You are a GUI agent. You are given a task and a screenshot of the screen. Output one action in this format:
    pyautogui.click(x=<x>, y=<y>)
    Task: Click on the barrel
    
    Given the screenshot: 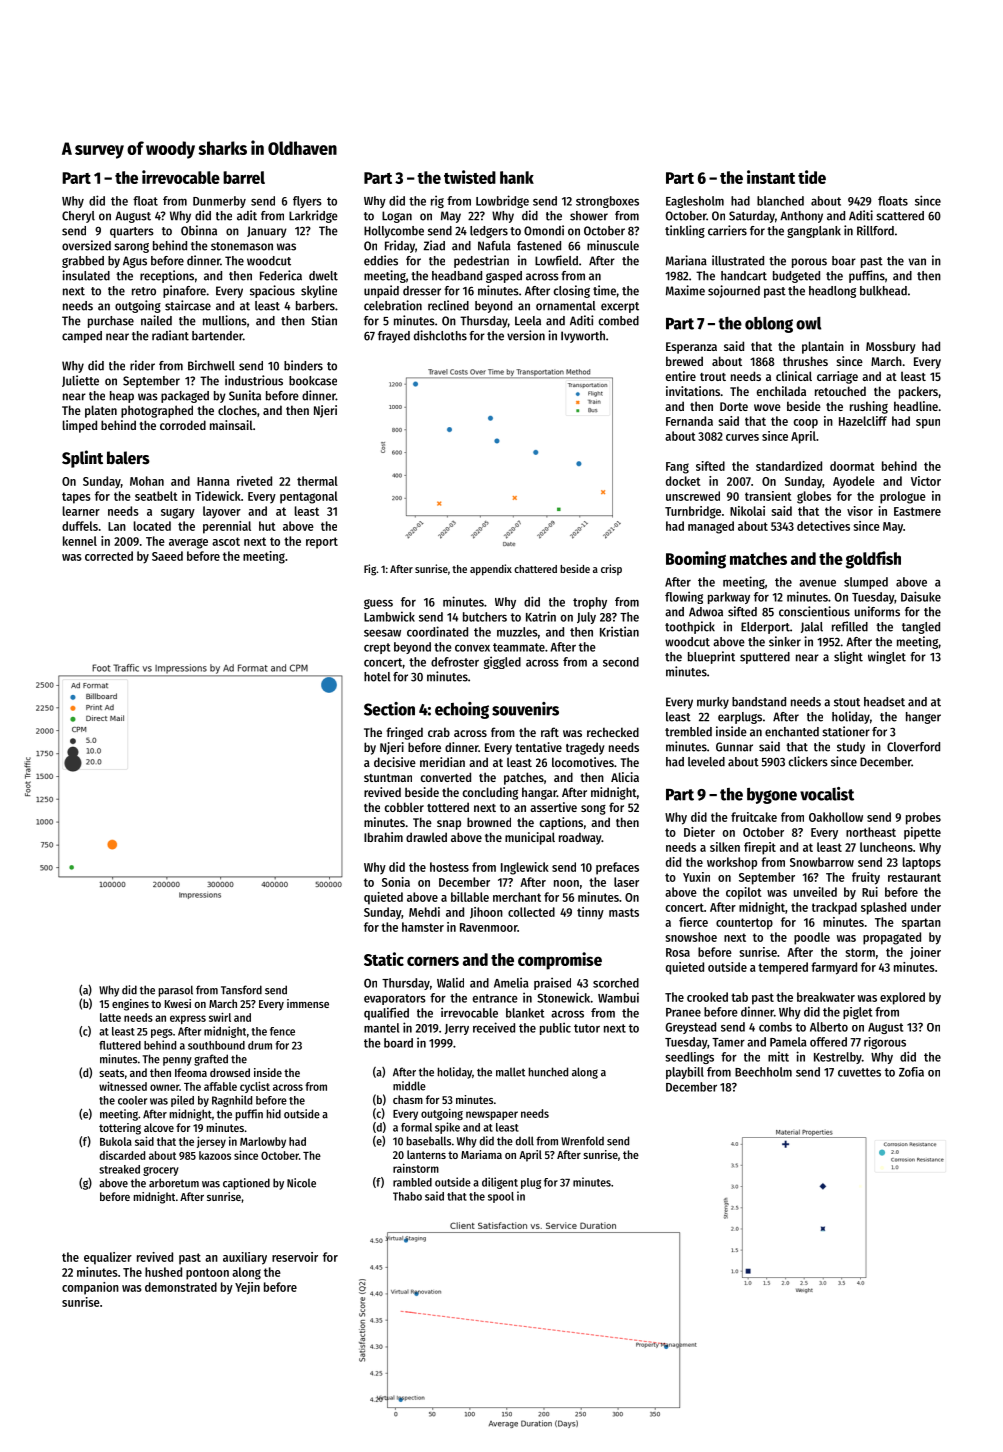 What is the action you would take?
    pyautogui.click(x=244, y=177)
